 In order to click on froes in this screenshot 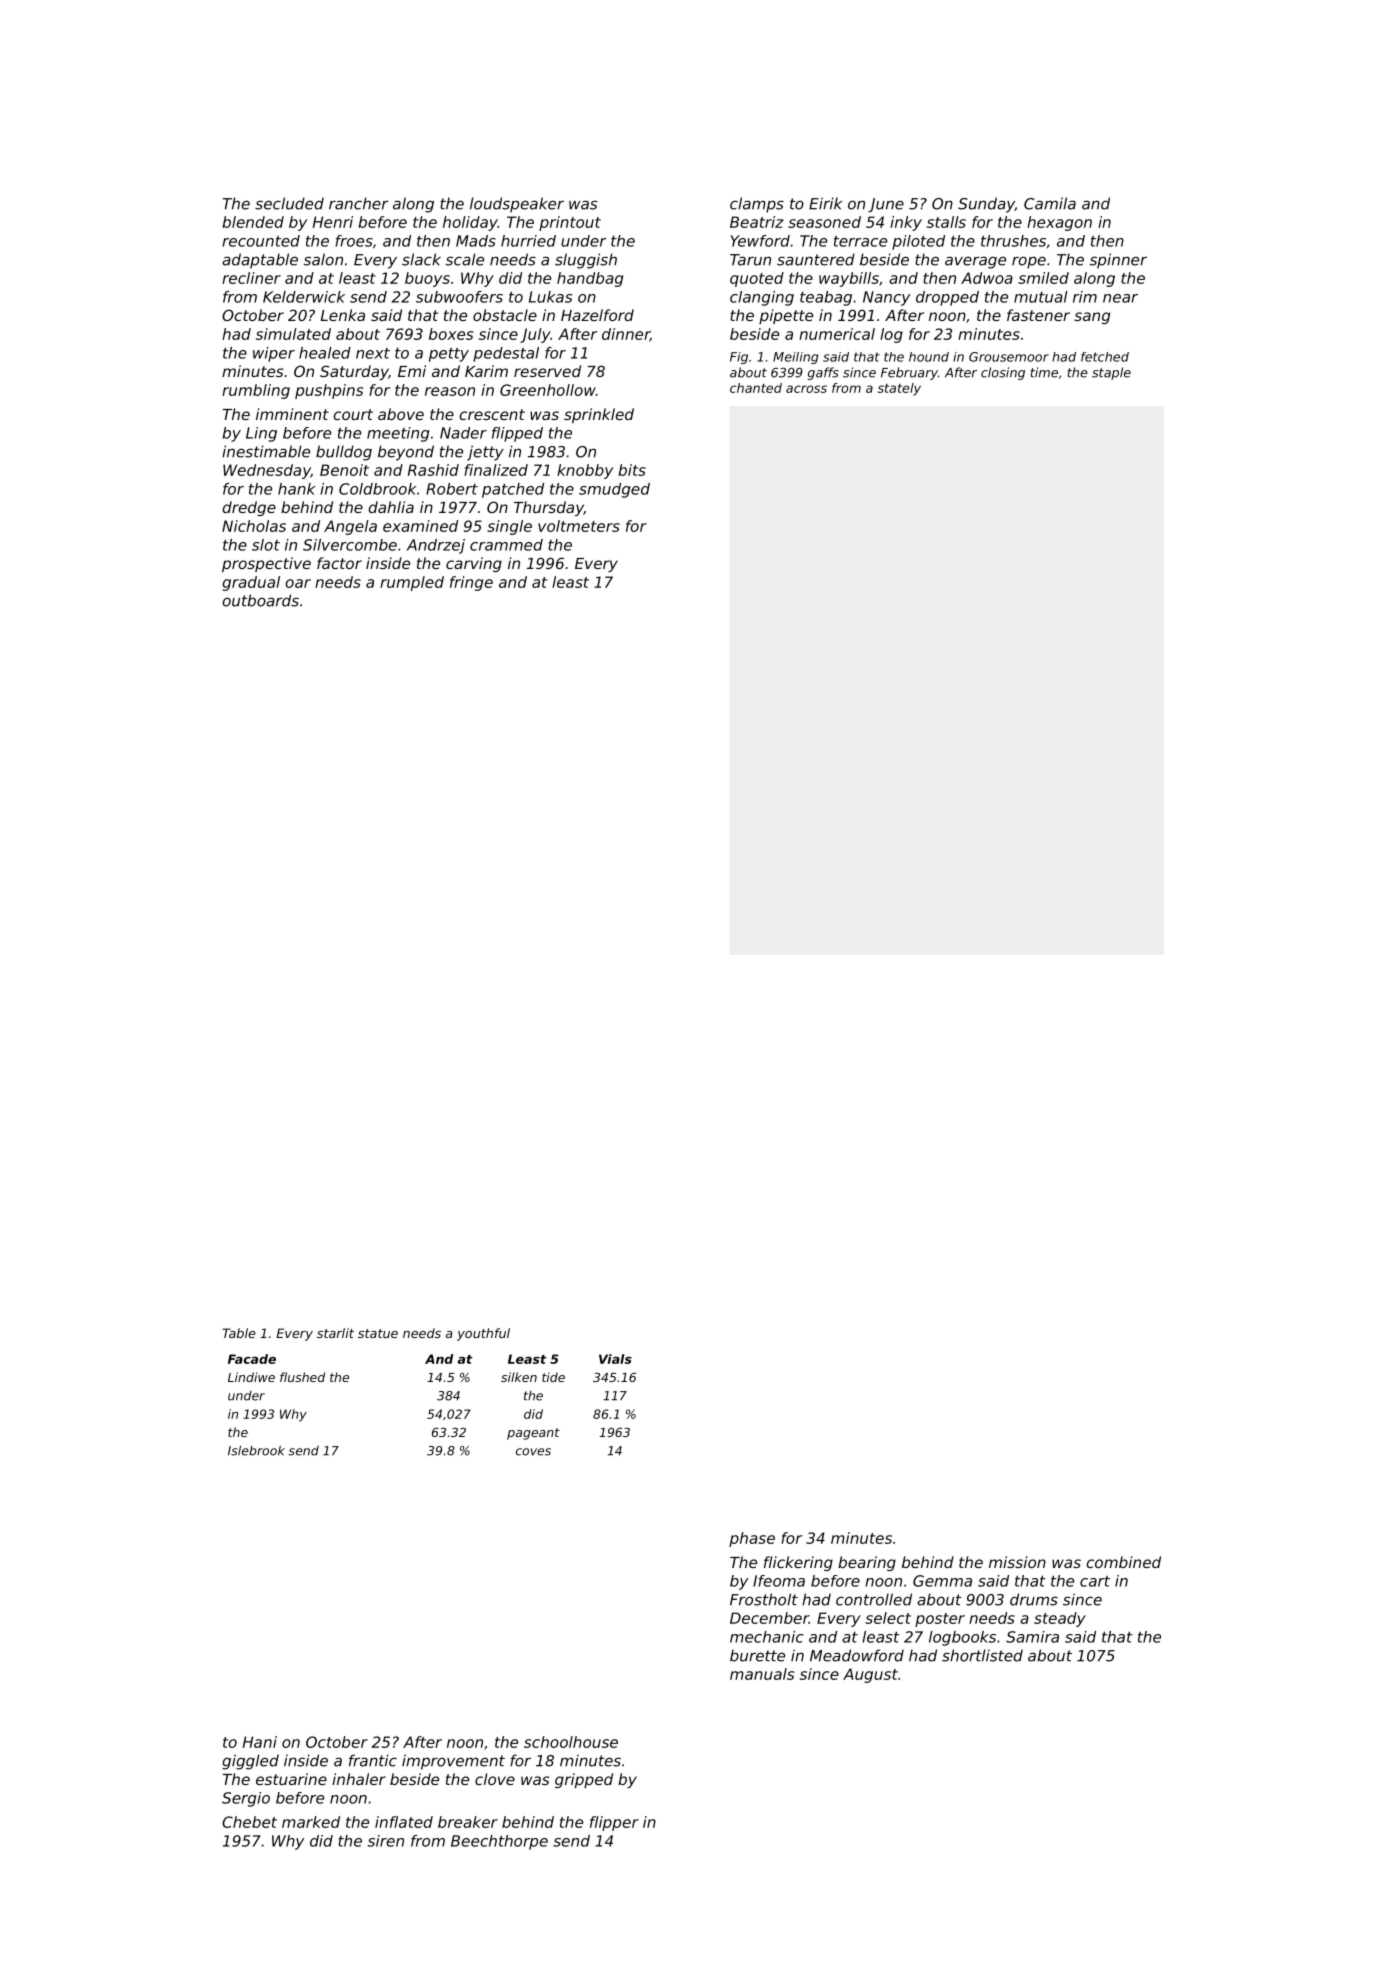, I will do `click(354, 241)`.
